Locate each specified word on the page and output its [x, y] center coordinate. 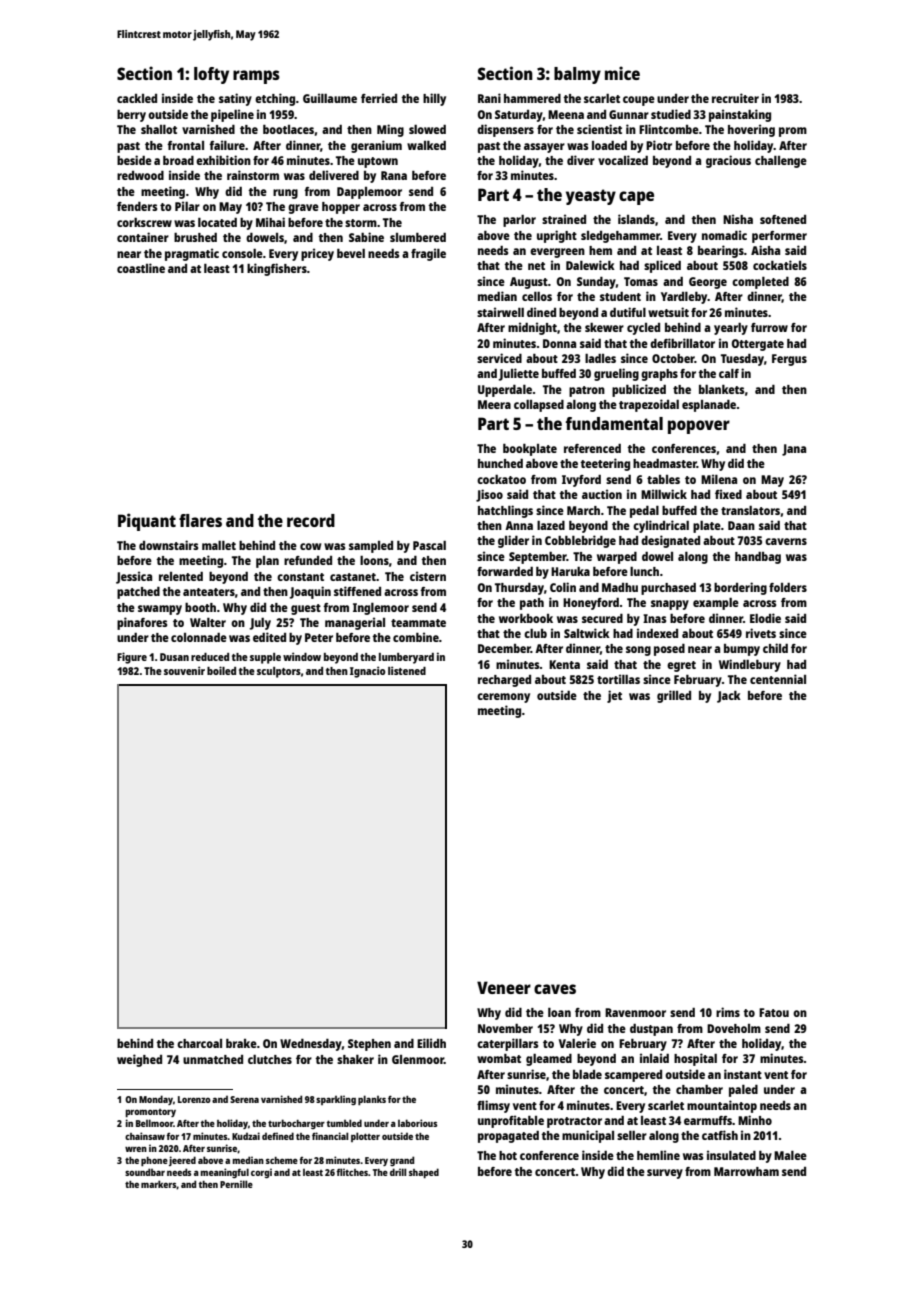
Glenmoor [418, 1059]
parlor [519, 221]
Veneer [504, 987]
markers [159, 1184]
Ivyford [581, 481]
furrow [769, 327]
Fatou [774, 1012]
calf [729, 373]
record [311, 520]
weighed [139, 1060]
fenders [137, 206]
